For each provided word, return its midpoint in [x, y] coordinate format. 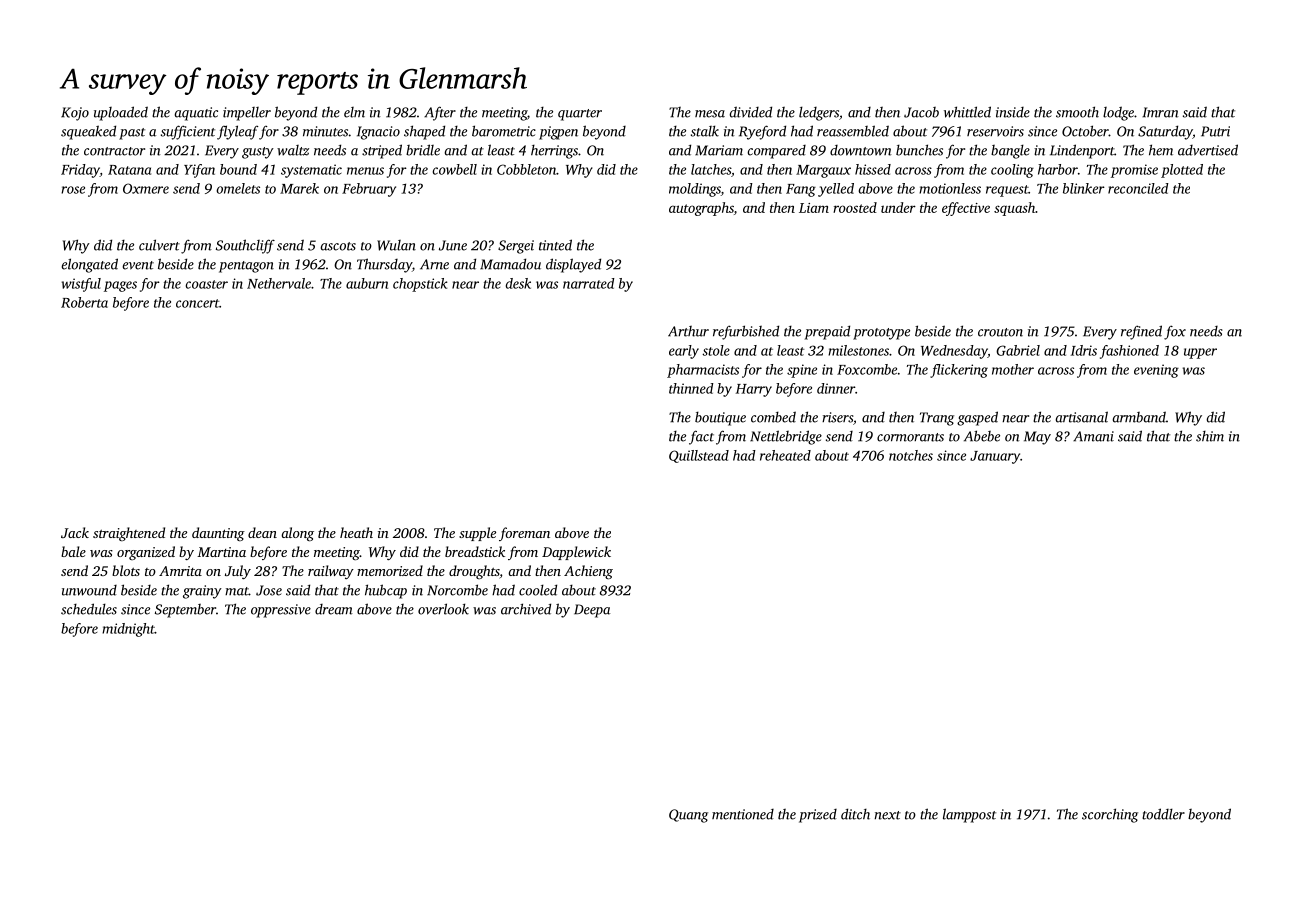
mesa [710, 114]
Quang [688, 816]
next [887, 815]
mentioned [743, 814]
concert [197, 303]
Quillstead [699, 456]
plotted [1182, 171]
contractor [114, 151]
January [995, 457]
